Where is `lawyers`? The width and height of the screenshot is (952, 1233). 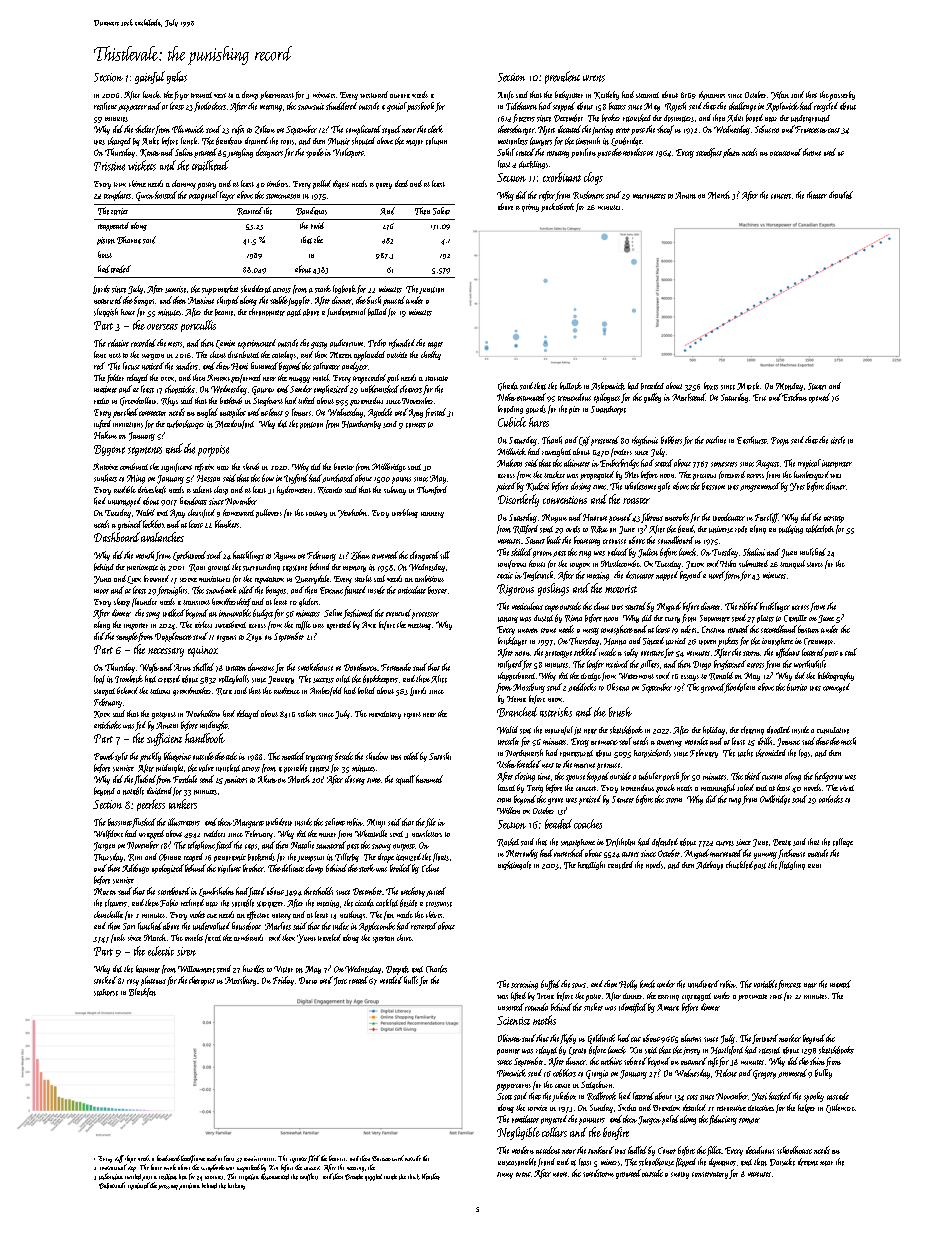
lawyers is located at coordinates (541, 141).
